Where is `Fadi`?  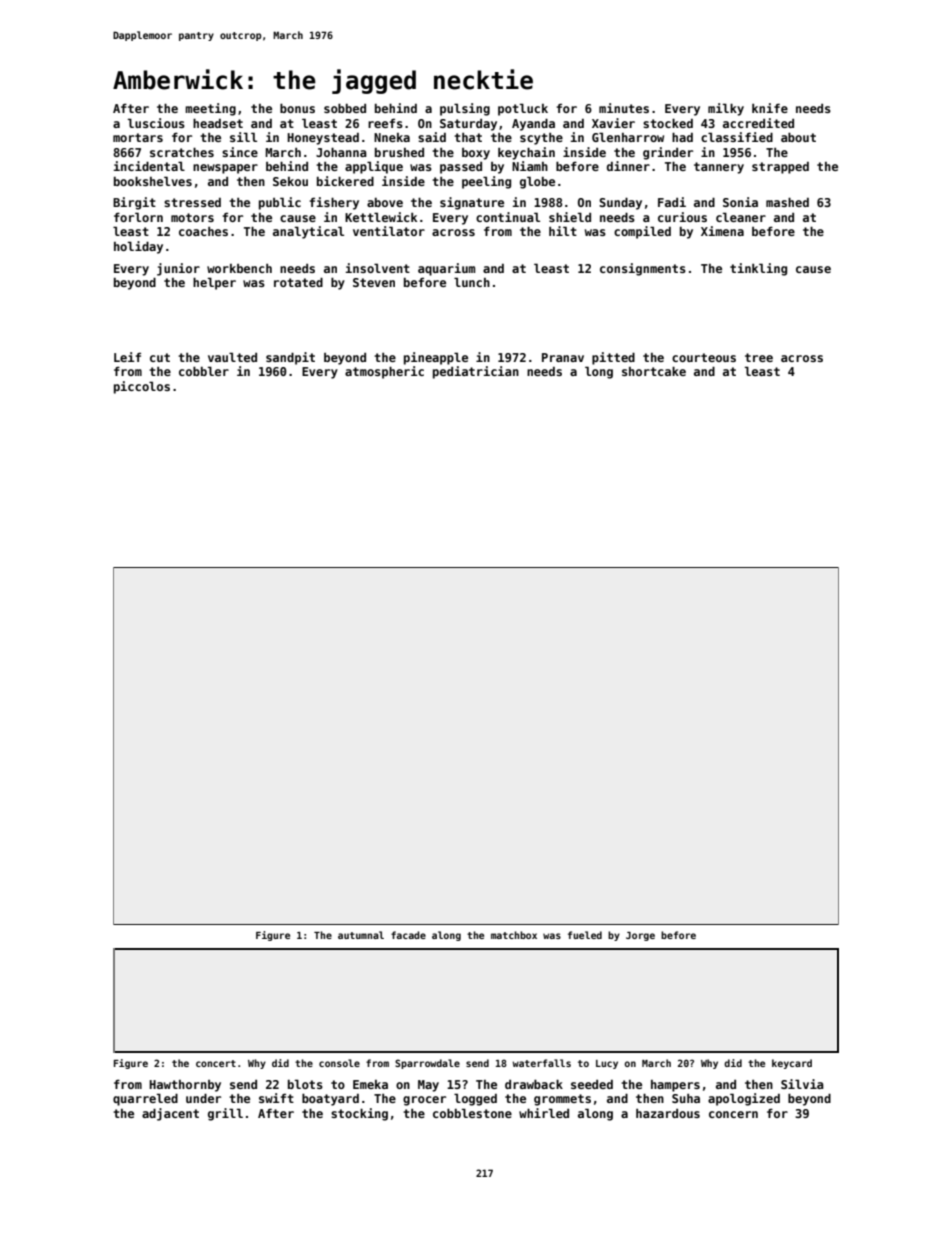
Fadi is located at coordinates (672, 202).
